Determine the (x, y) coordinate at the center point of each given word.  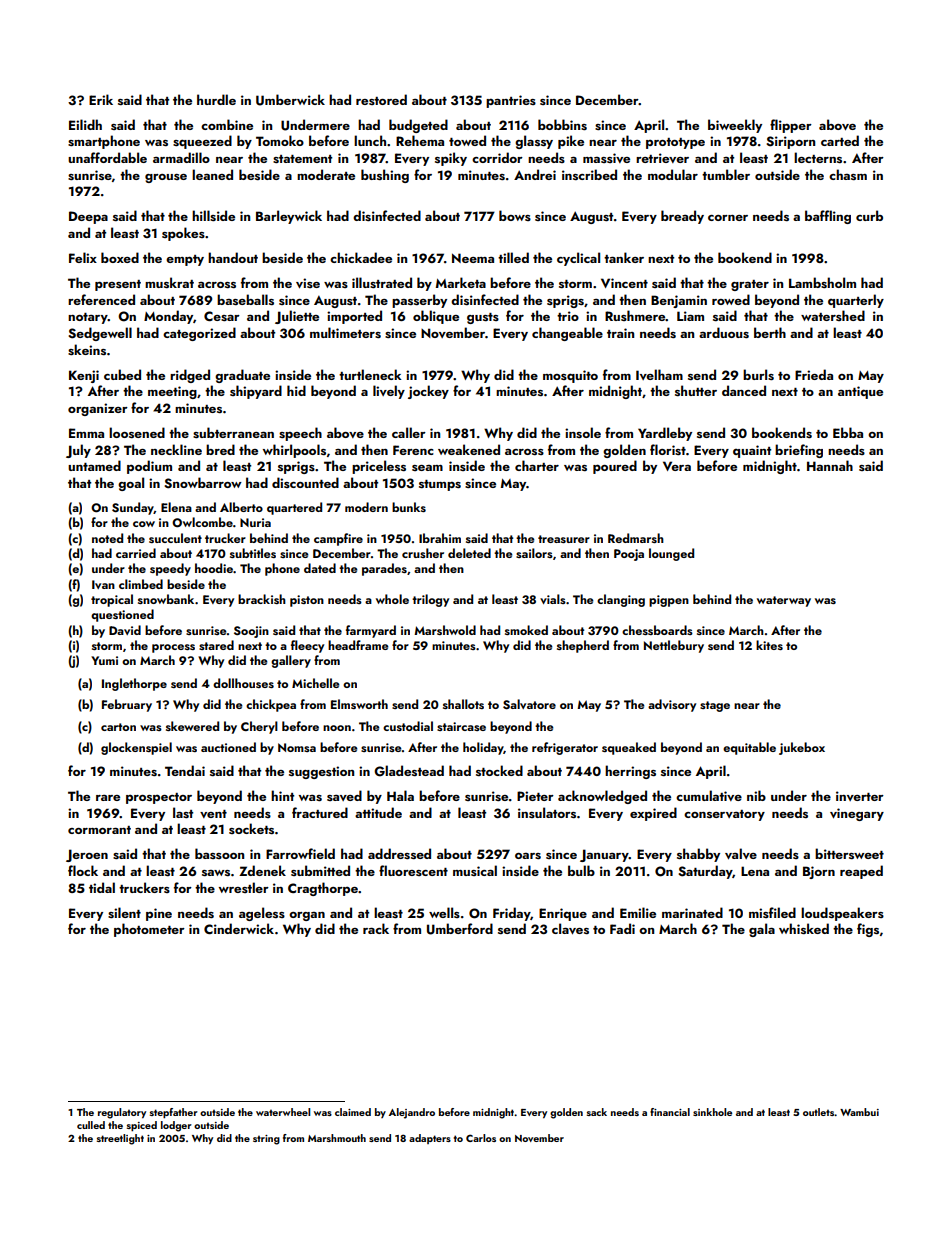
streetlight (120, 1139)
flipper (791, 126)
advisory (672, 705)
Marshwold (445, 630)
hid (296, 390)
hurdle (216, 99)
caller (409, 432)
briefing (799, 451)
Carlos (481, 1138)
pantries (511, 101)
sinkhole (712, 1112)
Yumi (104, 660)
